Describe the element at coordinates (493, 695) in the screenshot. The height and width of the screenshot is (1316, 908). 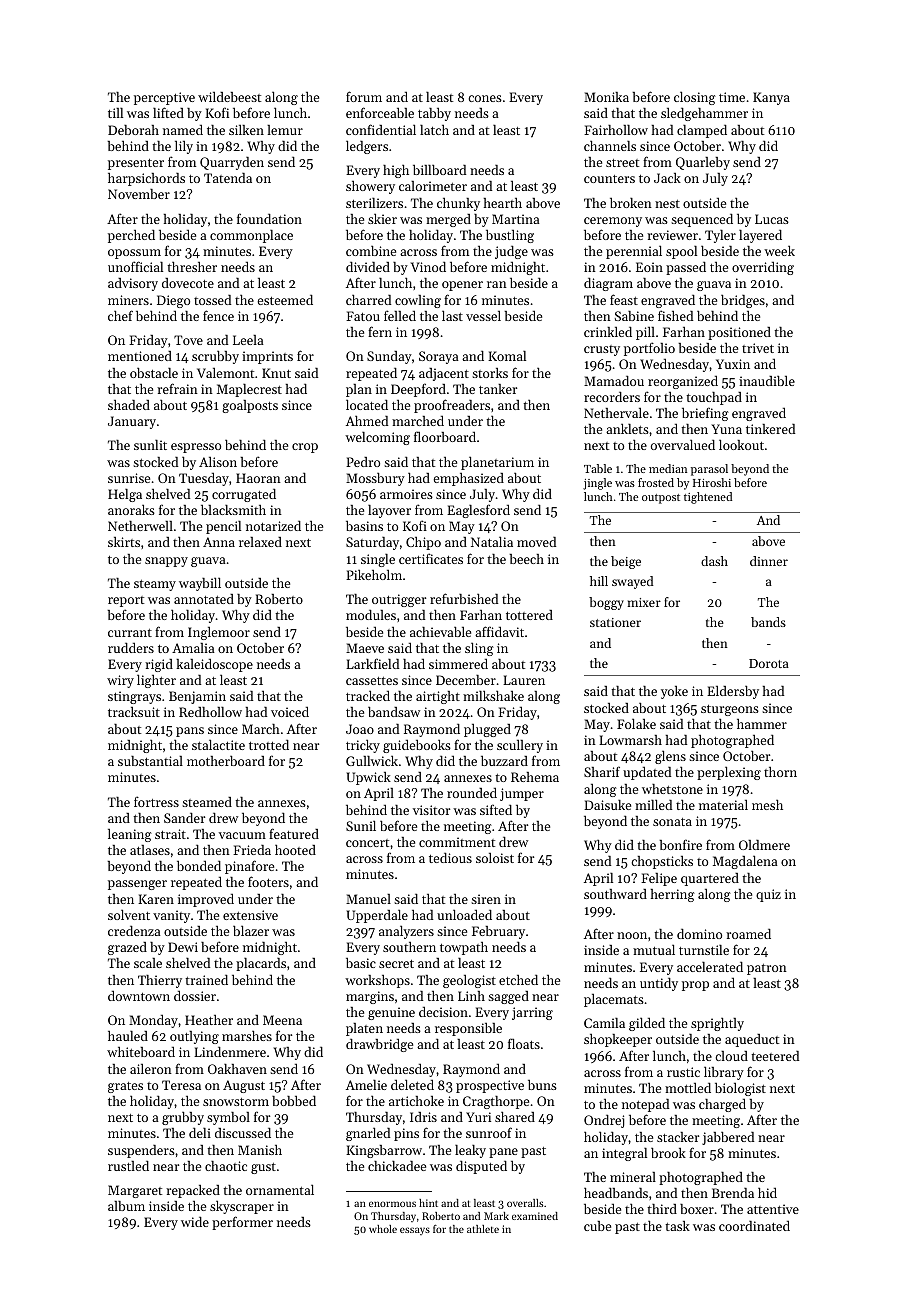
I see `milkshake` at that location.
